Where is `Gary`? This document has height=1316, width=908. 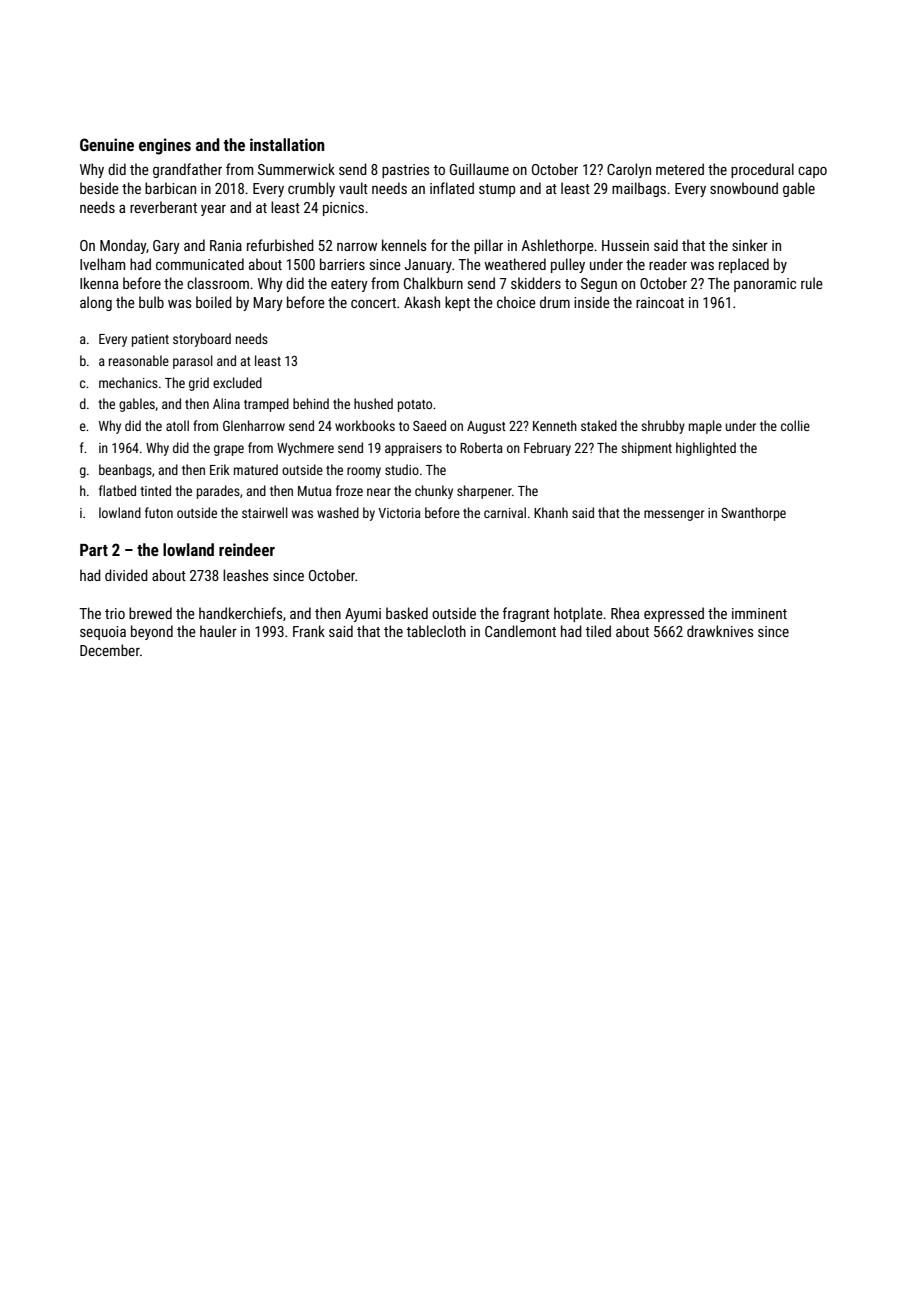
Gary is located at coordinates (166, 247).
